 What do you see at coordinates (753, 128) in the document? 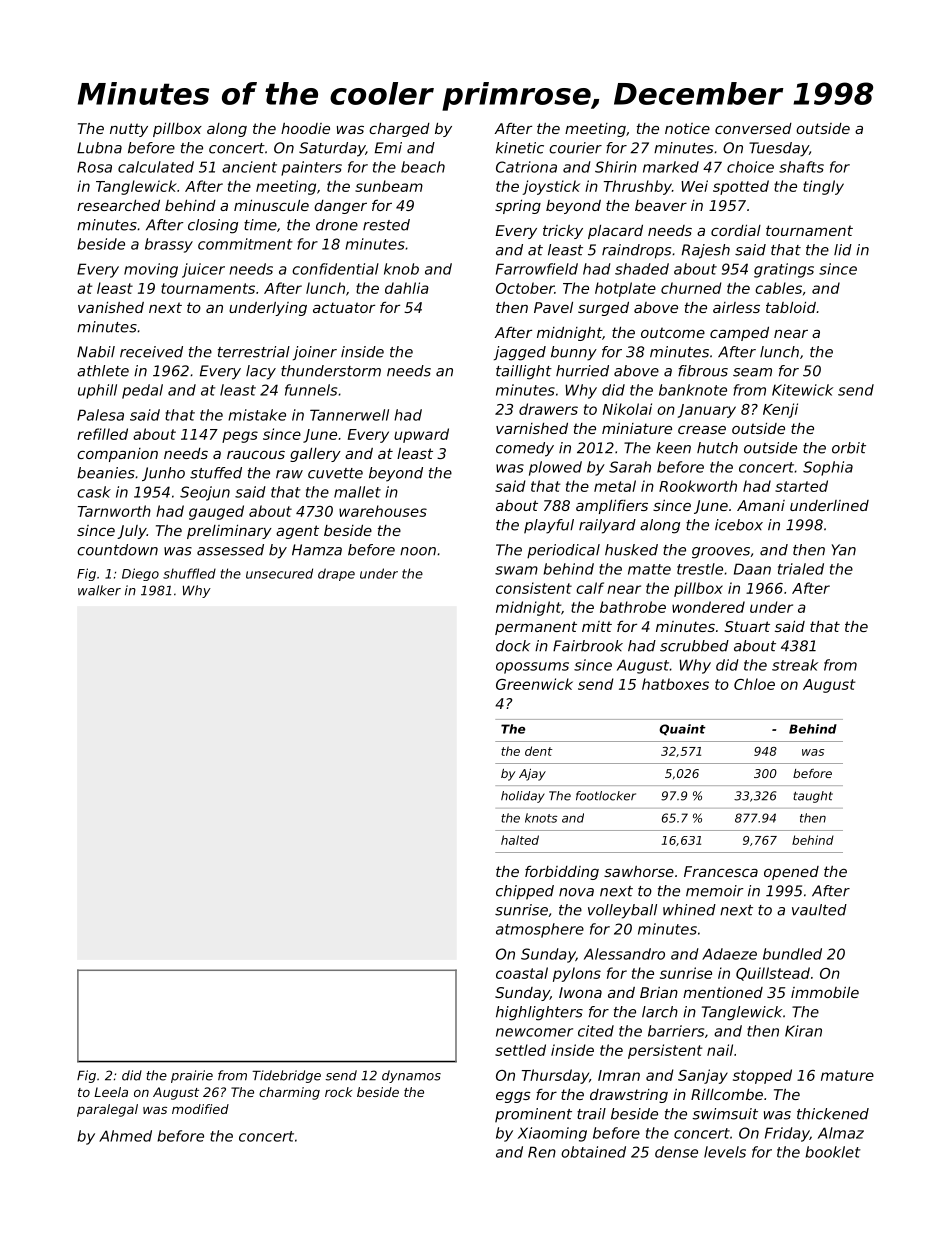
I see `conversed` at bounding box center [753, 128].
